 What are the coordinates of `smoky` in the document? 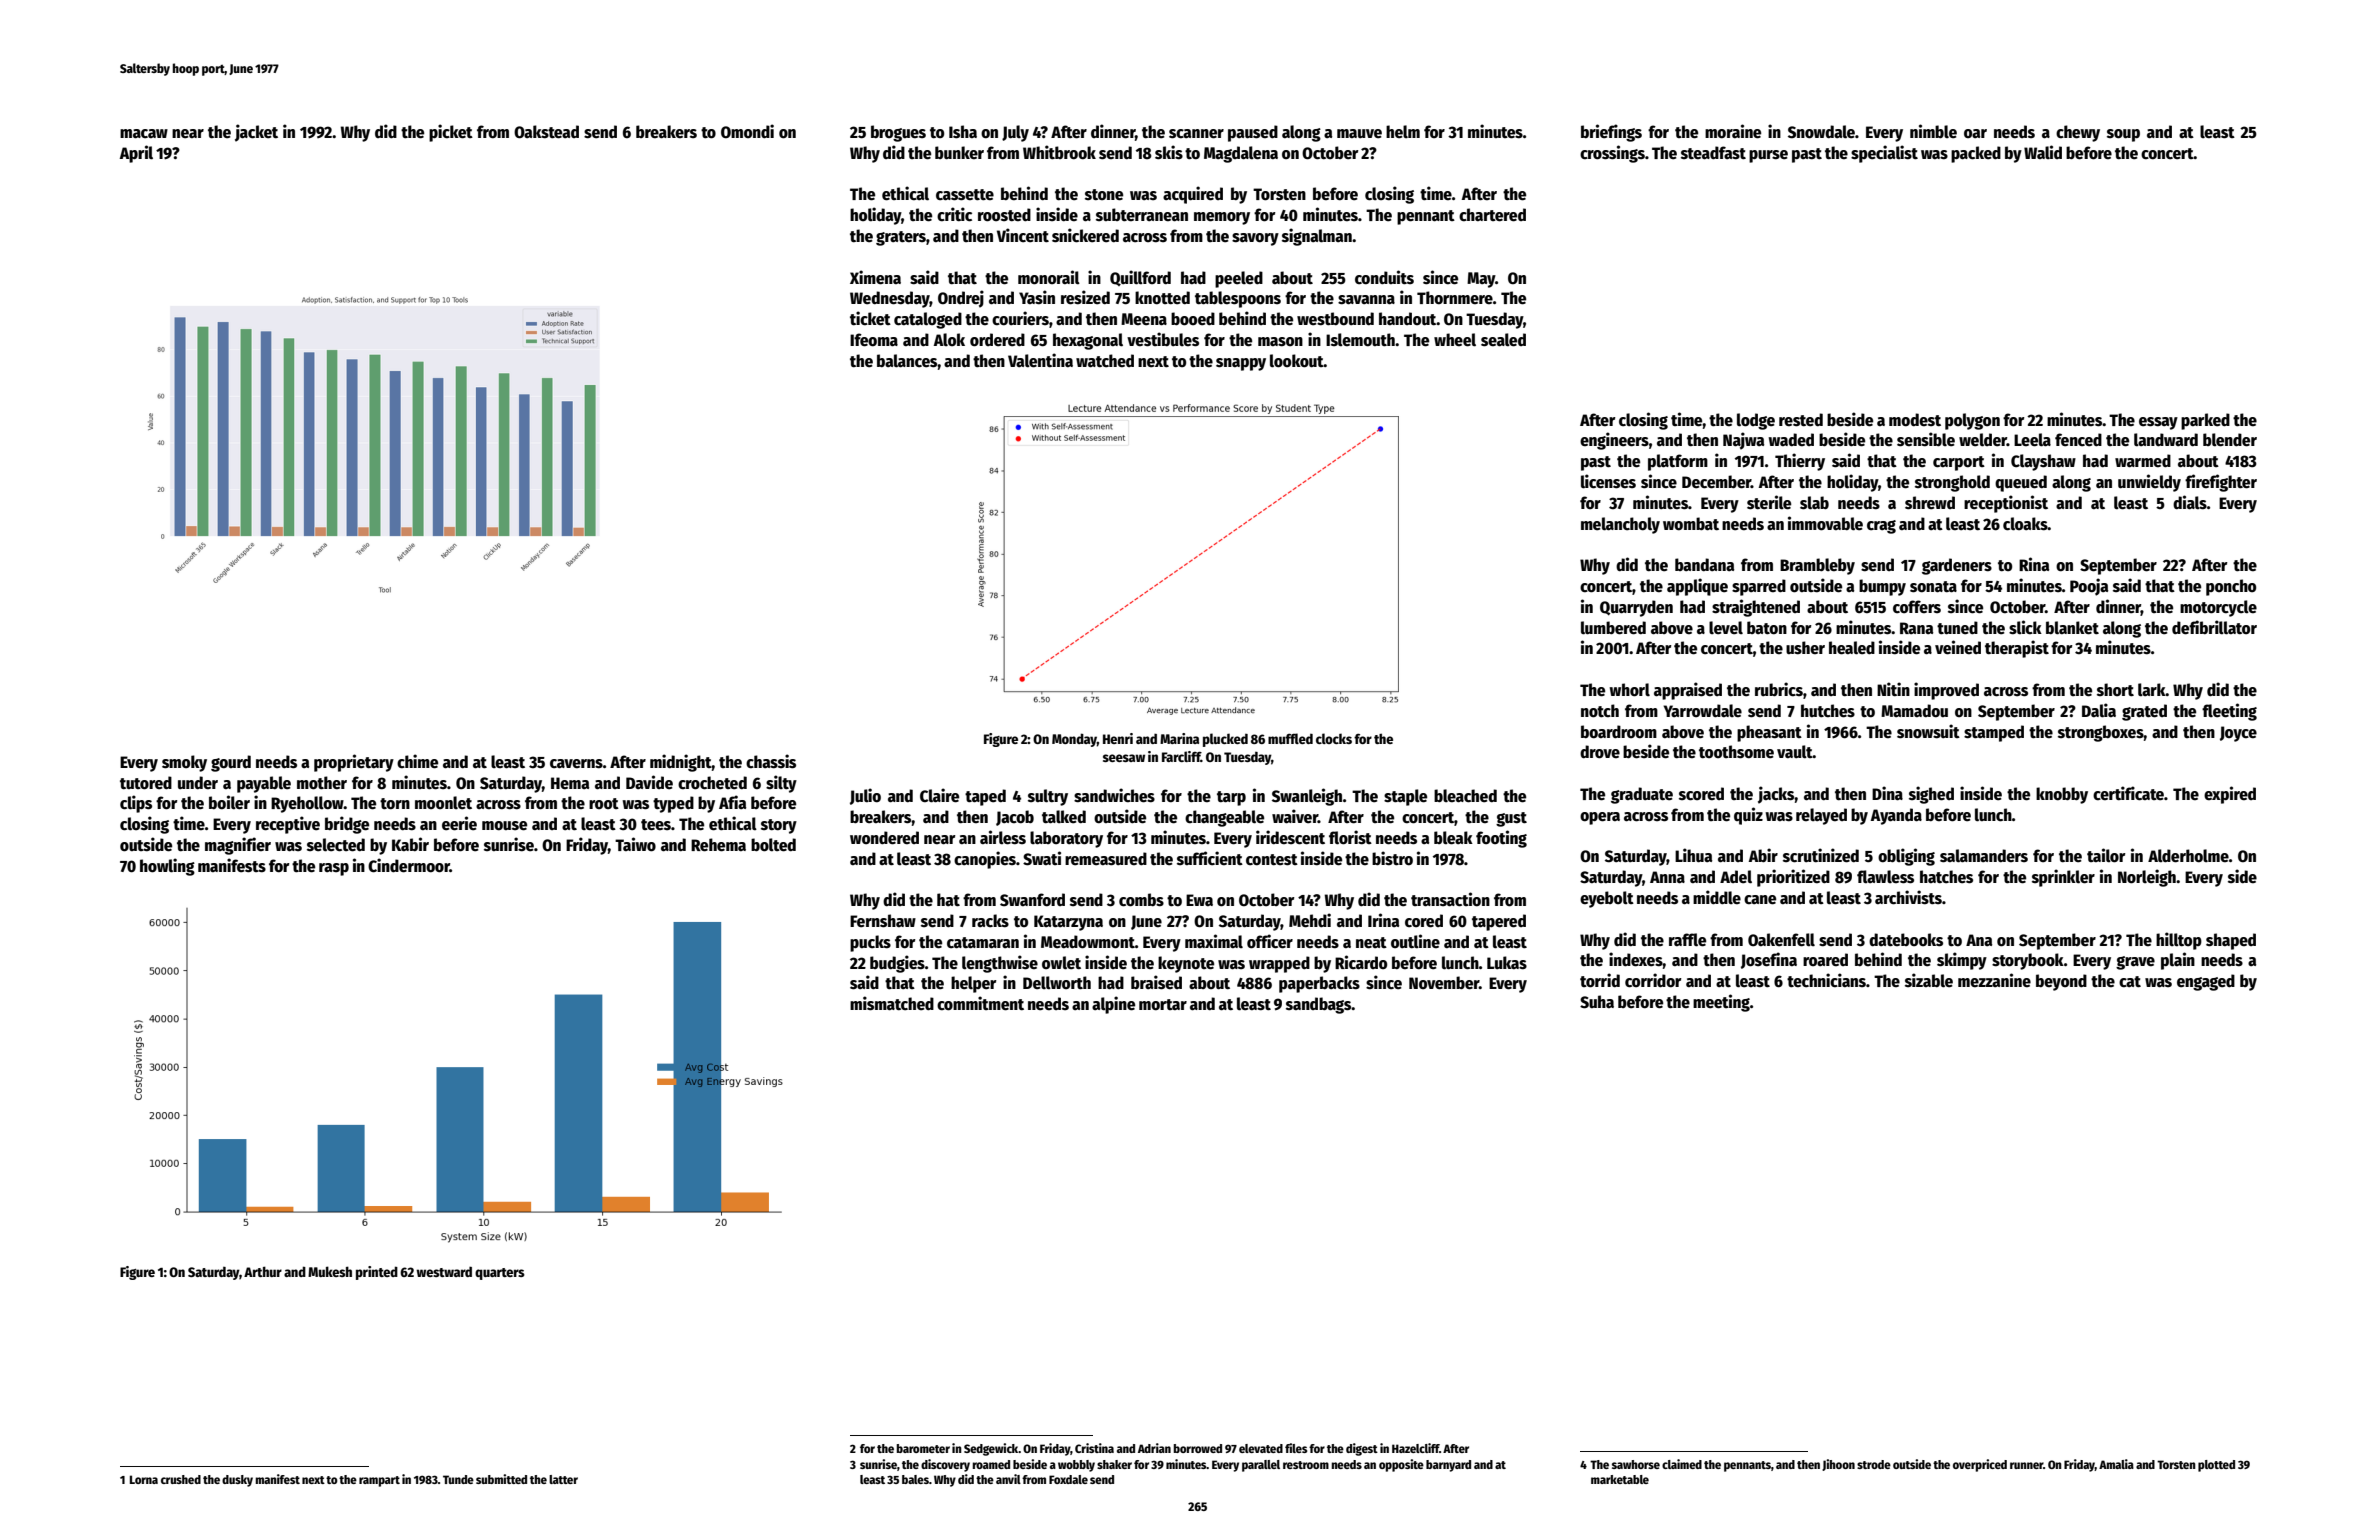 It's located at (184, 763).
